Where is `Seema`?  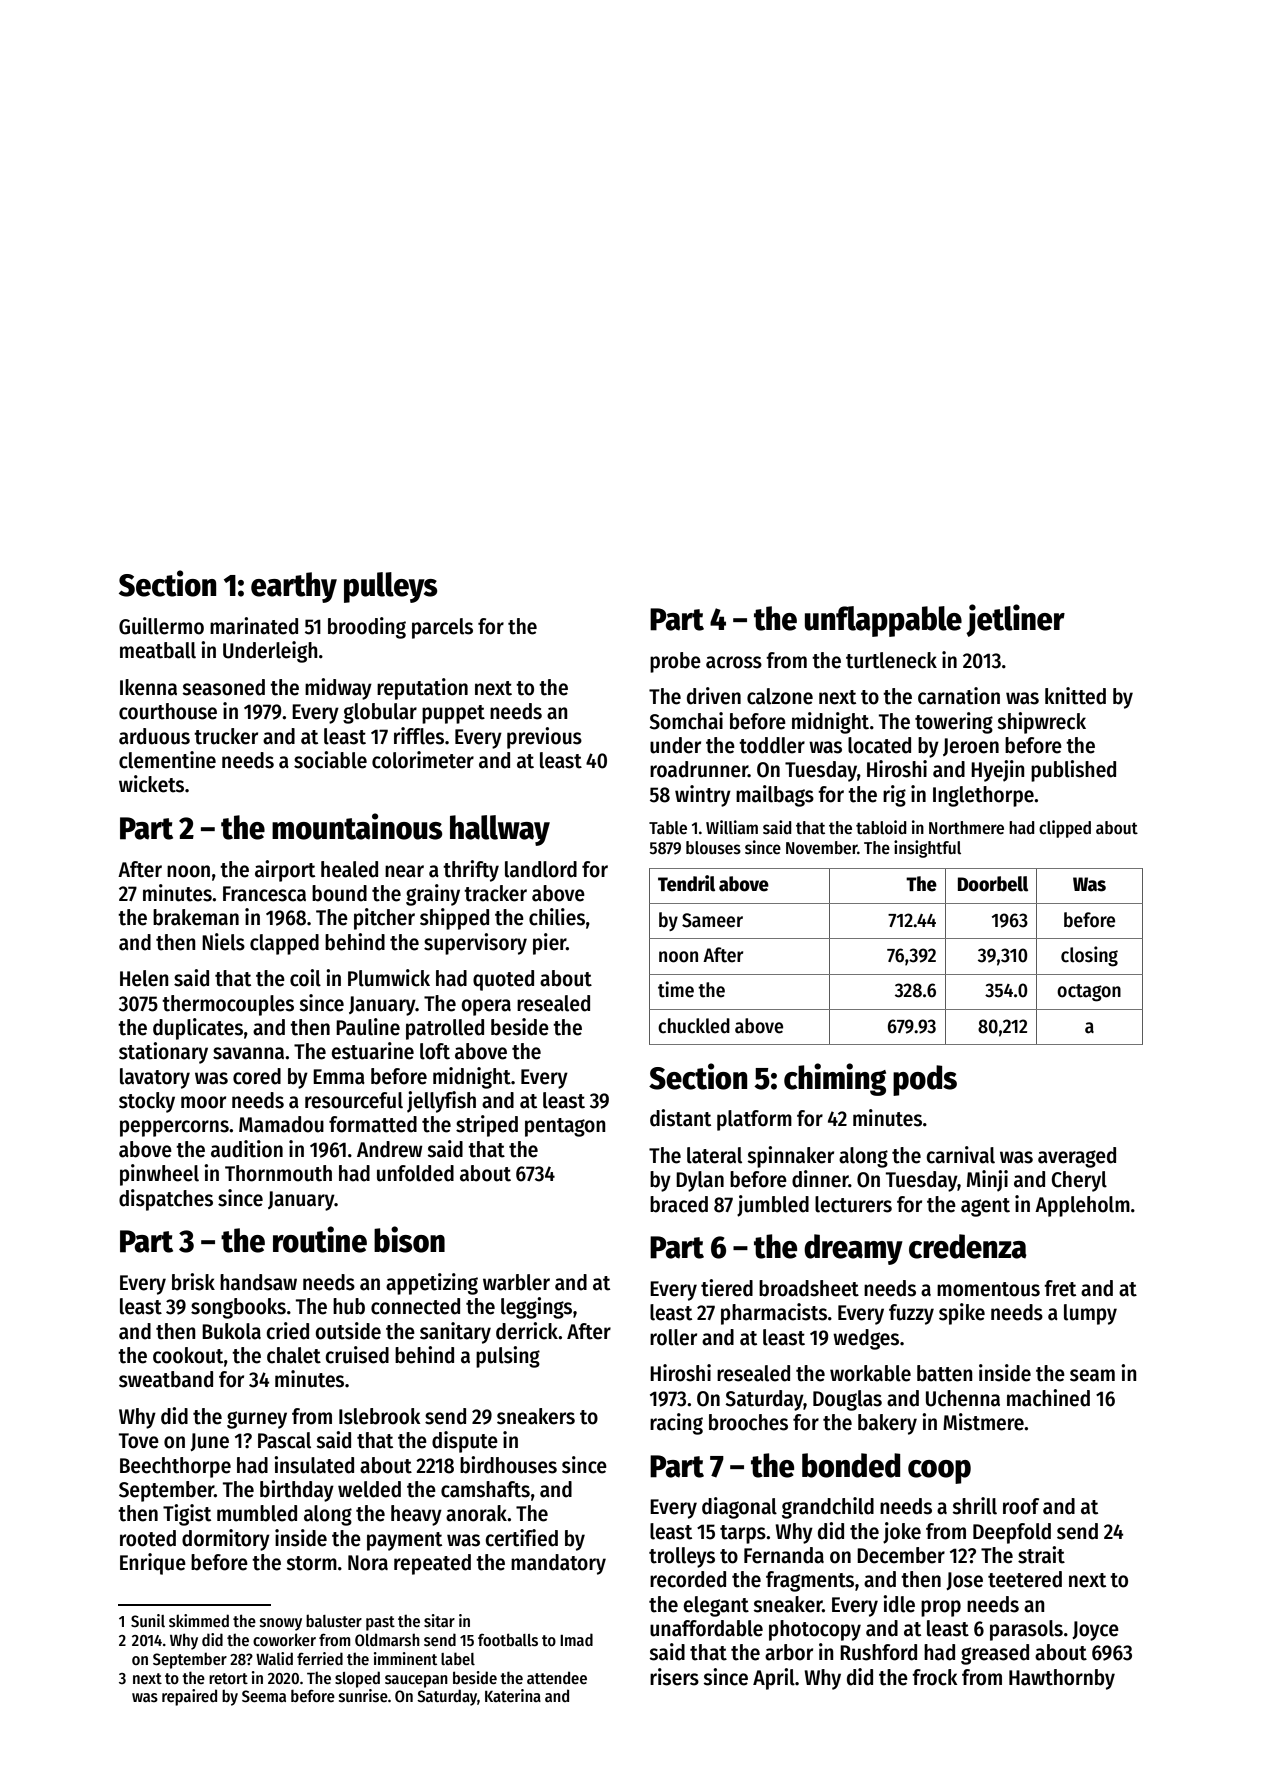 Seema is located at coordinates (264, 1696).
